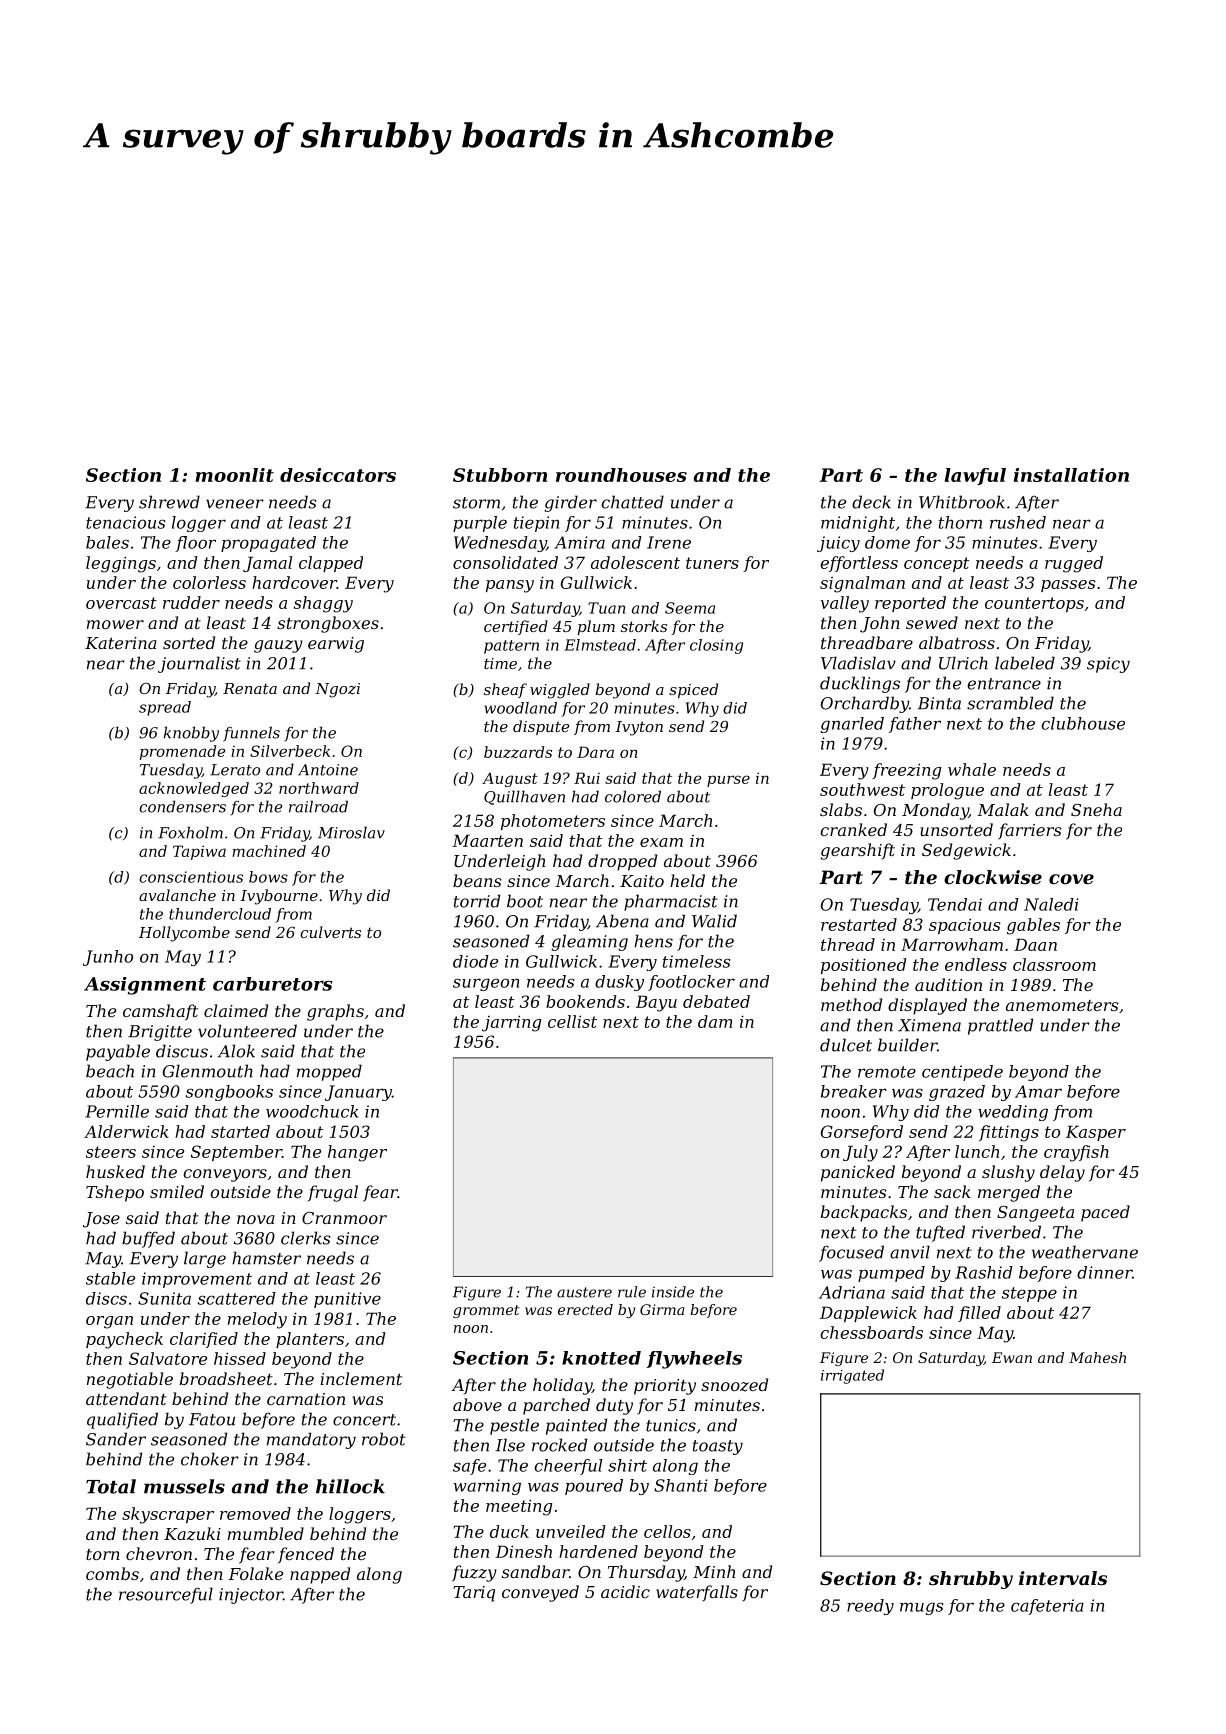 The image size is (1226, 1734). I want to click on spiced, so click(693, 690).
